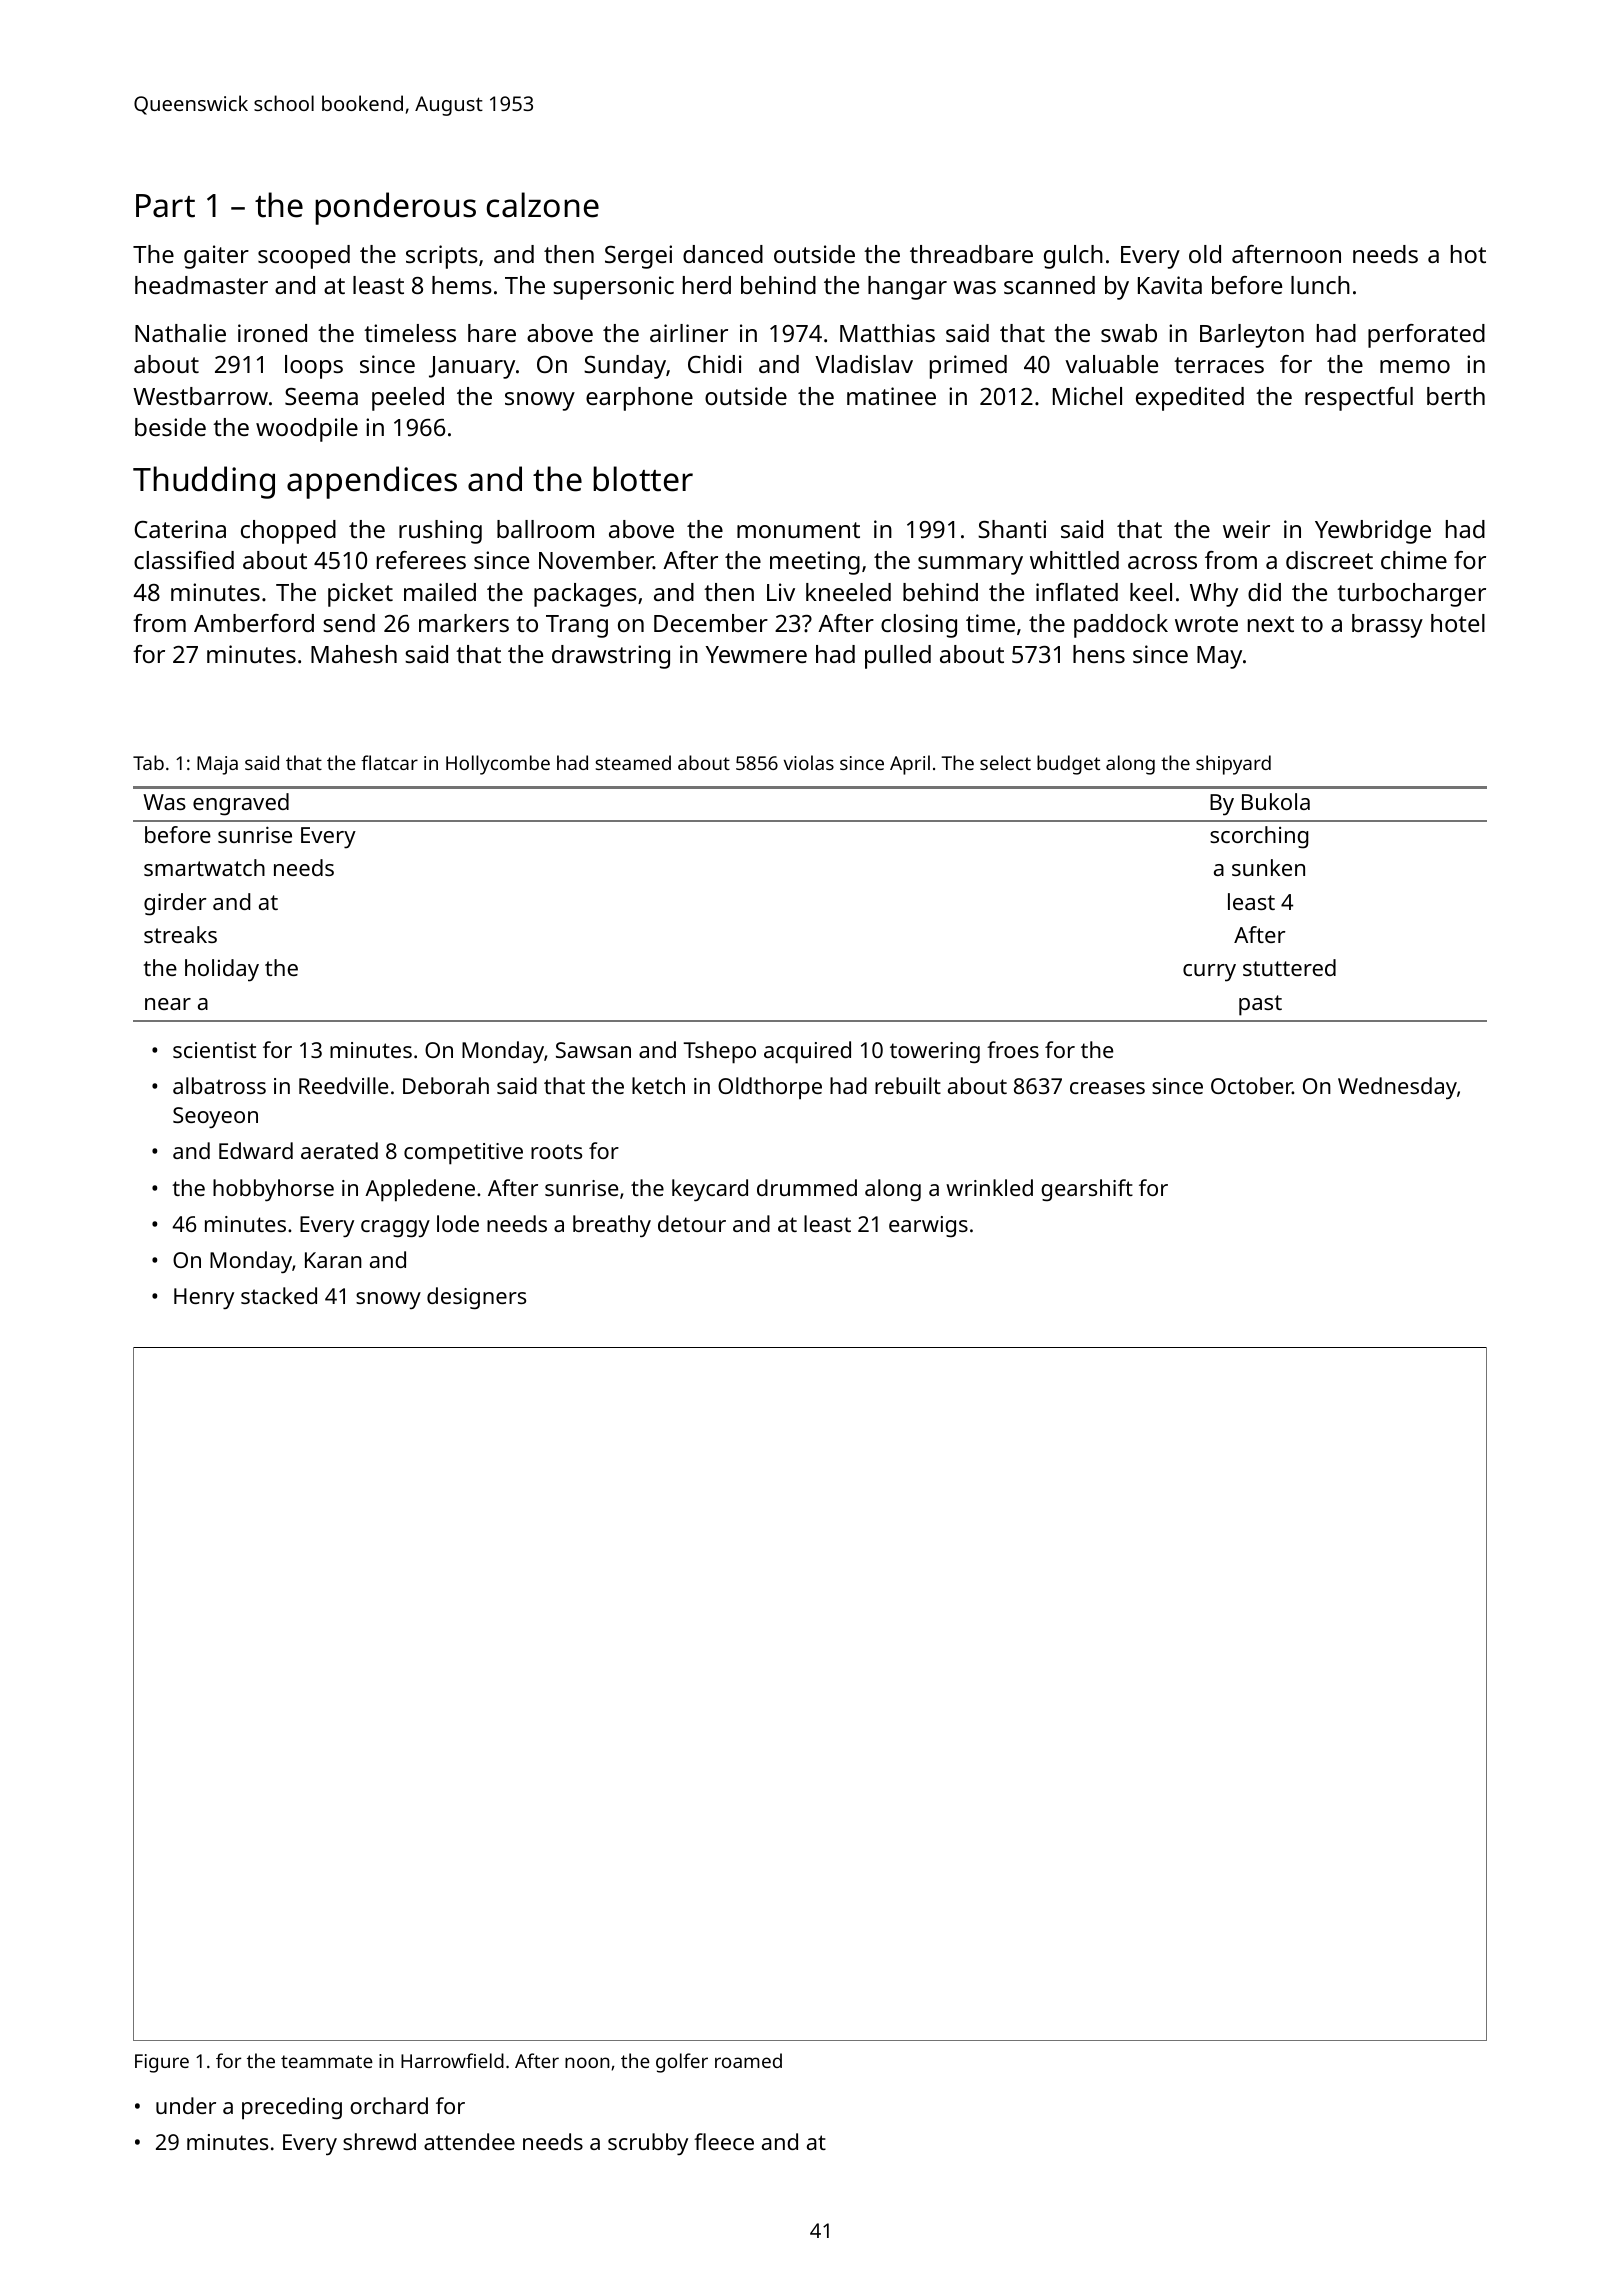  What do you see at coordinates (204, 1298) in the image?
I see `Henry` at bounding box center [204, 1298].
